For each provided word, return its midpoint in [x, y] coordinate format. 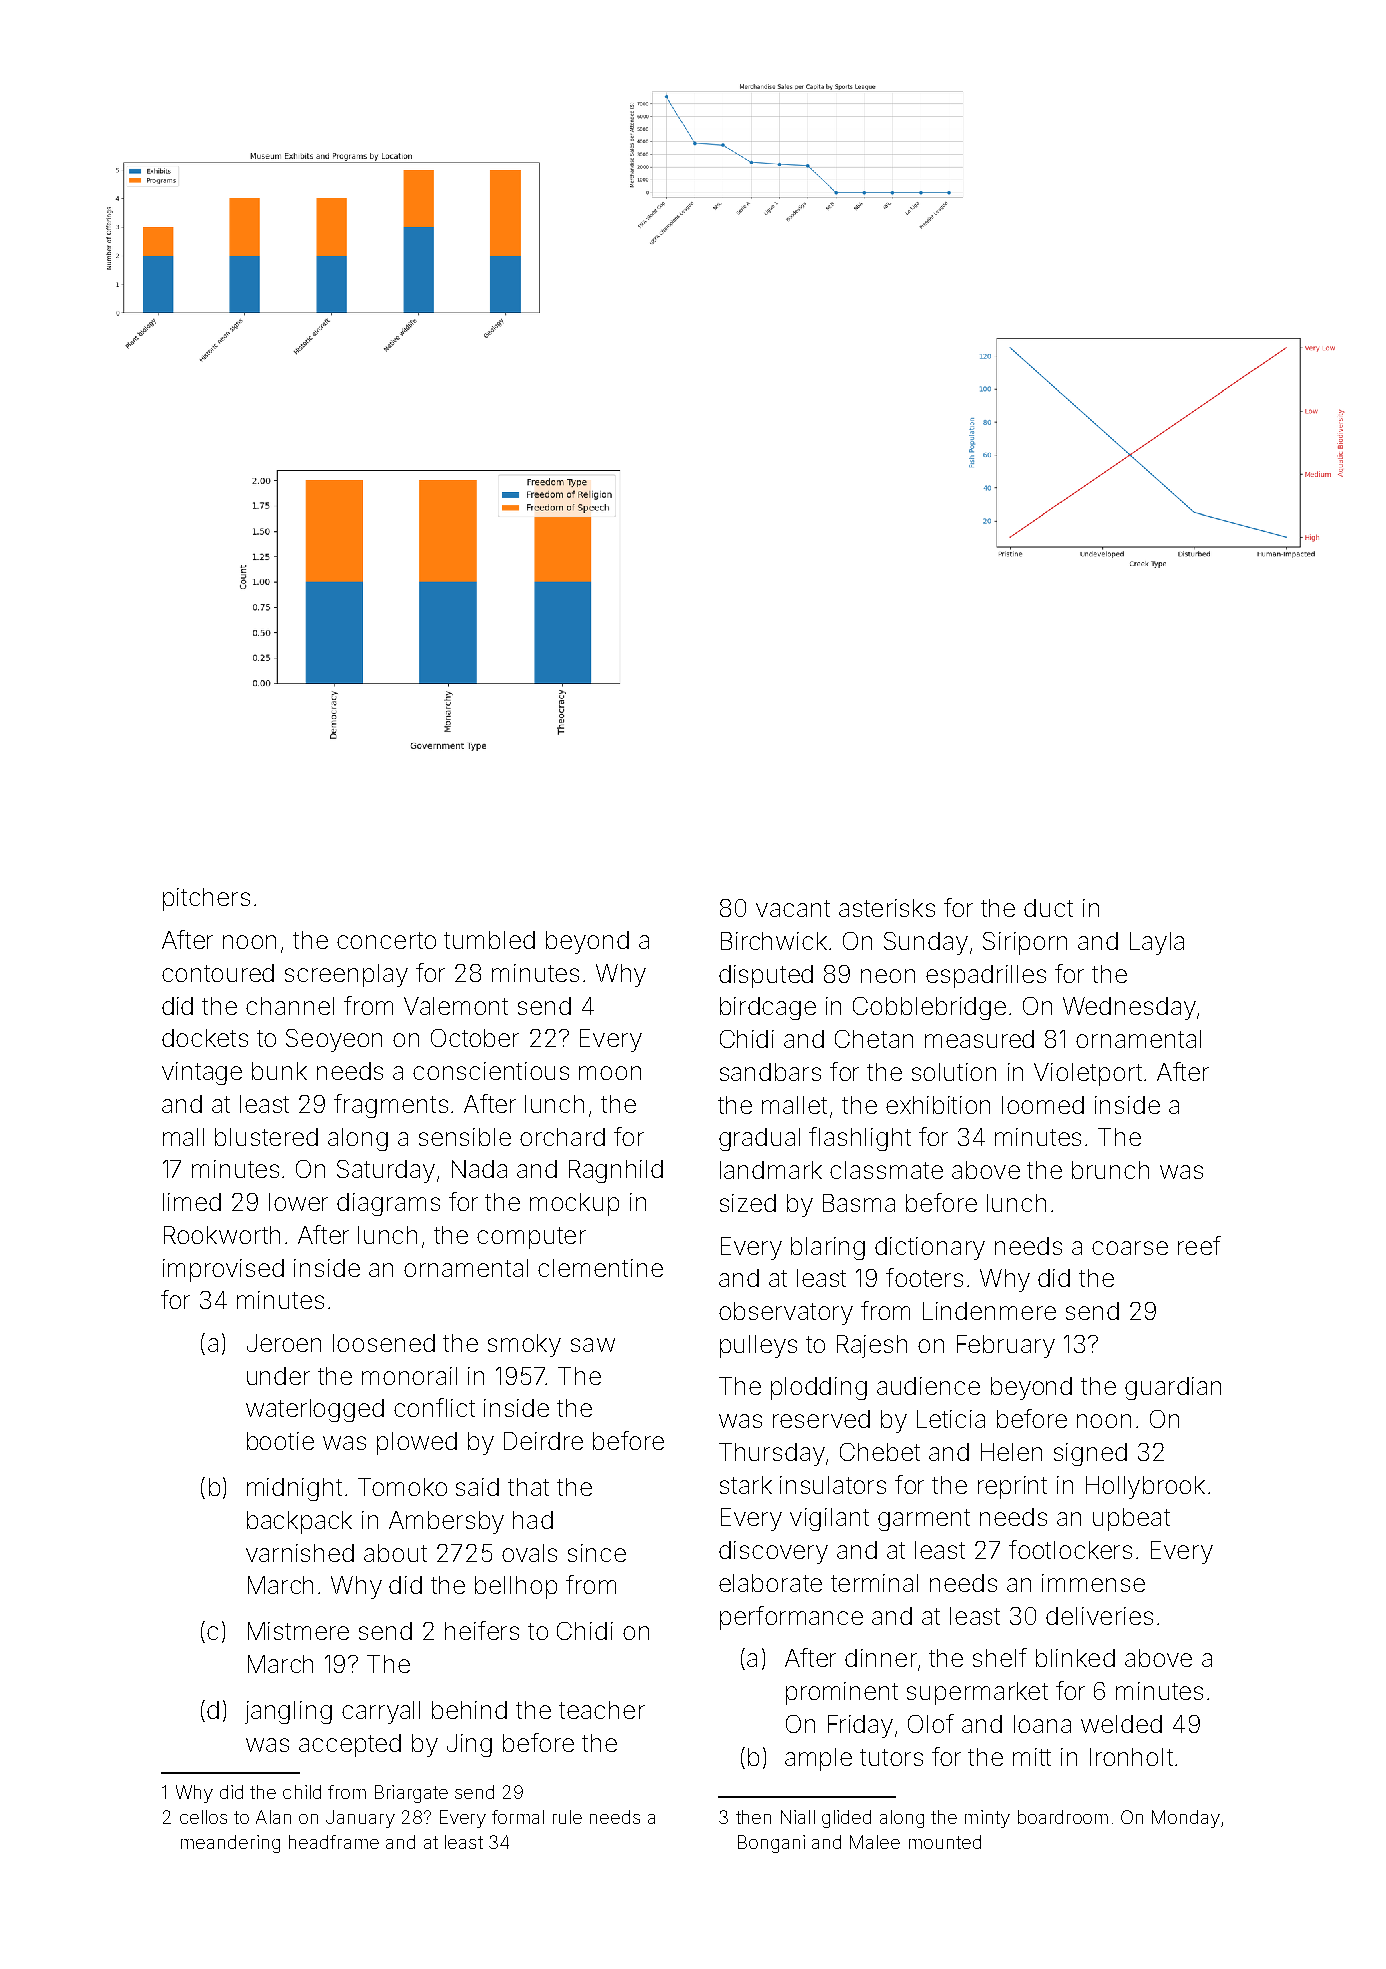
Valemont [456, 1006]
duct [1048, 908]
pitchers [206, 899]
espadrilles [986, 976]
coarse [1130, 1248]
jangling [288, 1712]
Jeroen [284, 1343]
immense [1093, 1583]
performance [791, 1618]
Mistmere [298, 1631]
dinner [881, 1658]
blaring [828, 1248]
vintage [202, 1073]
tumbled [489, 940]
